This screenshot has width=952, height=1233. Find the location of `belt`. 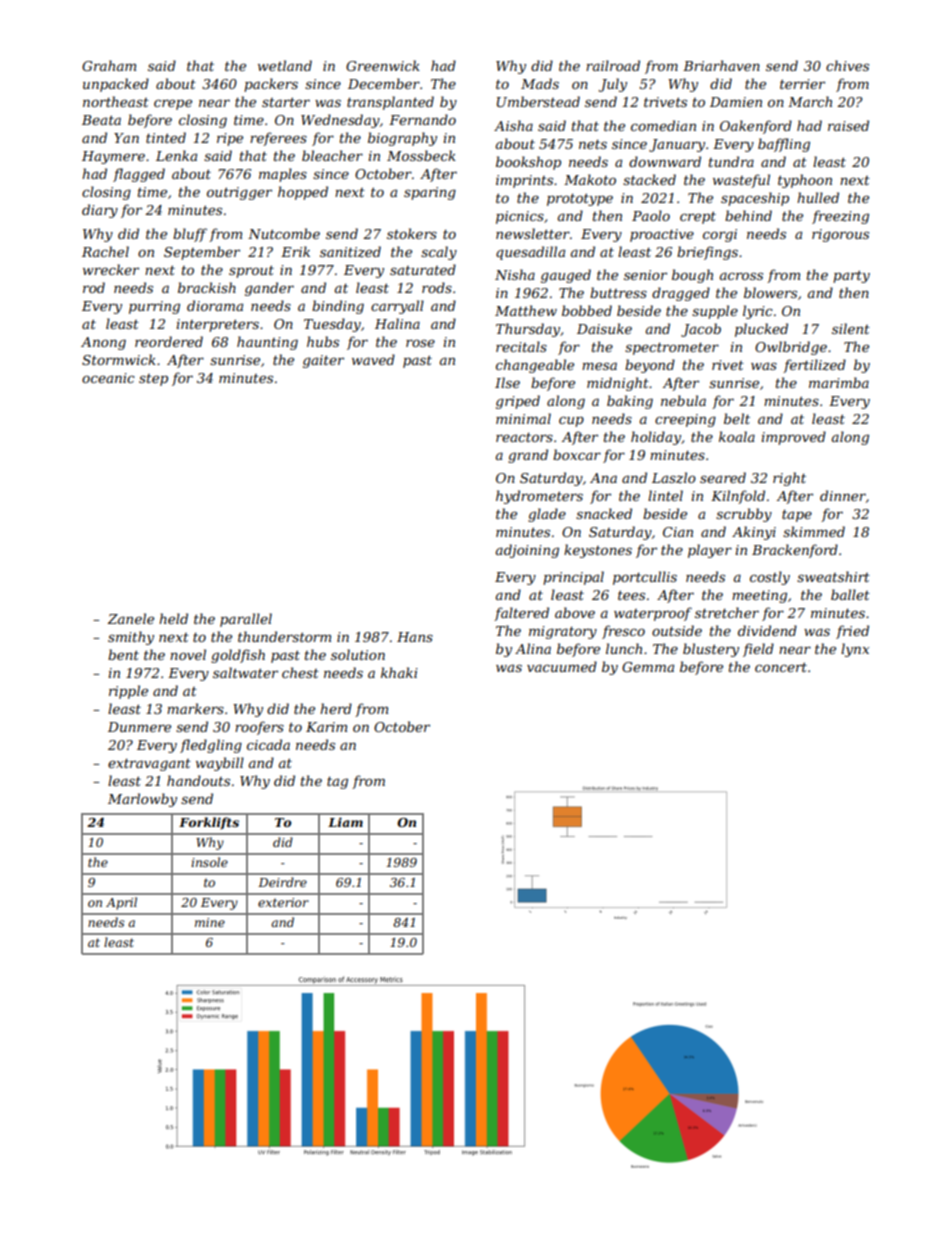

belt is located at coordinates (737, 418).
